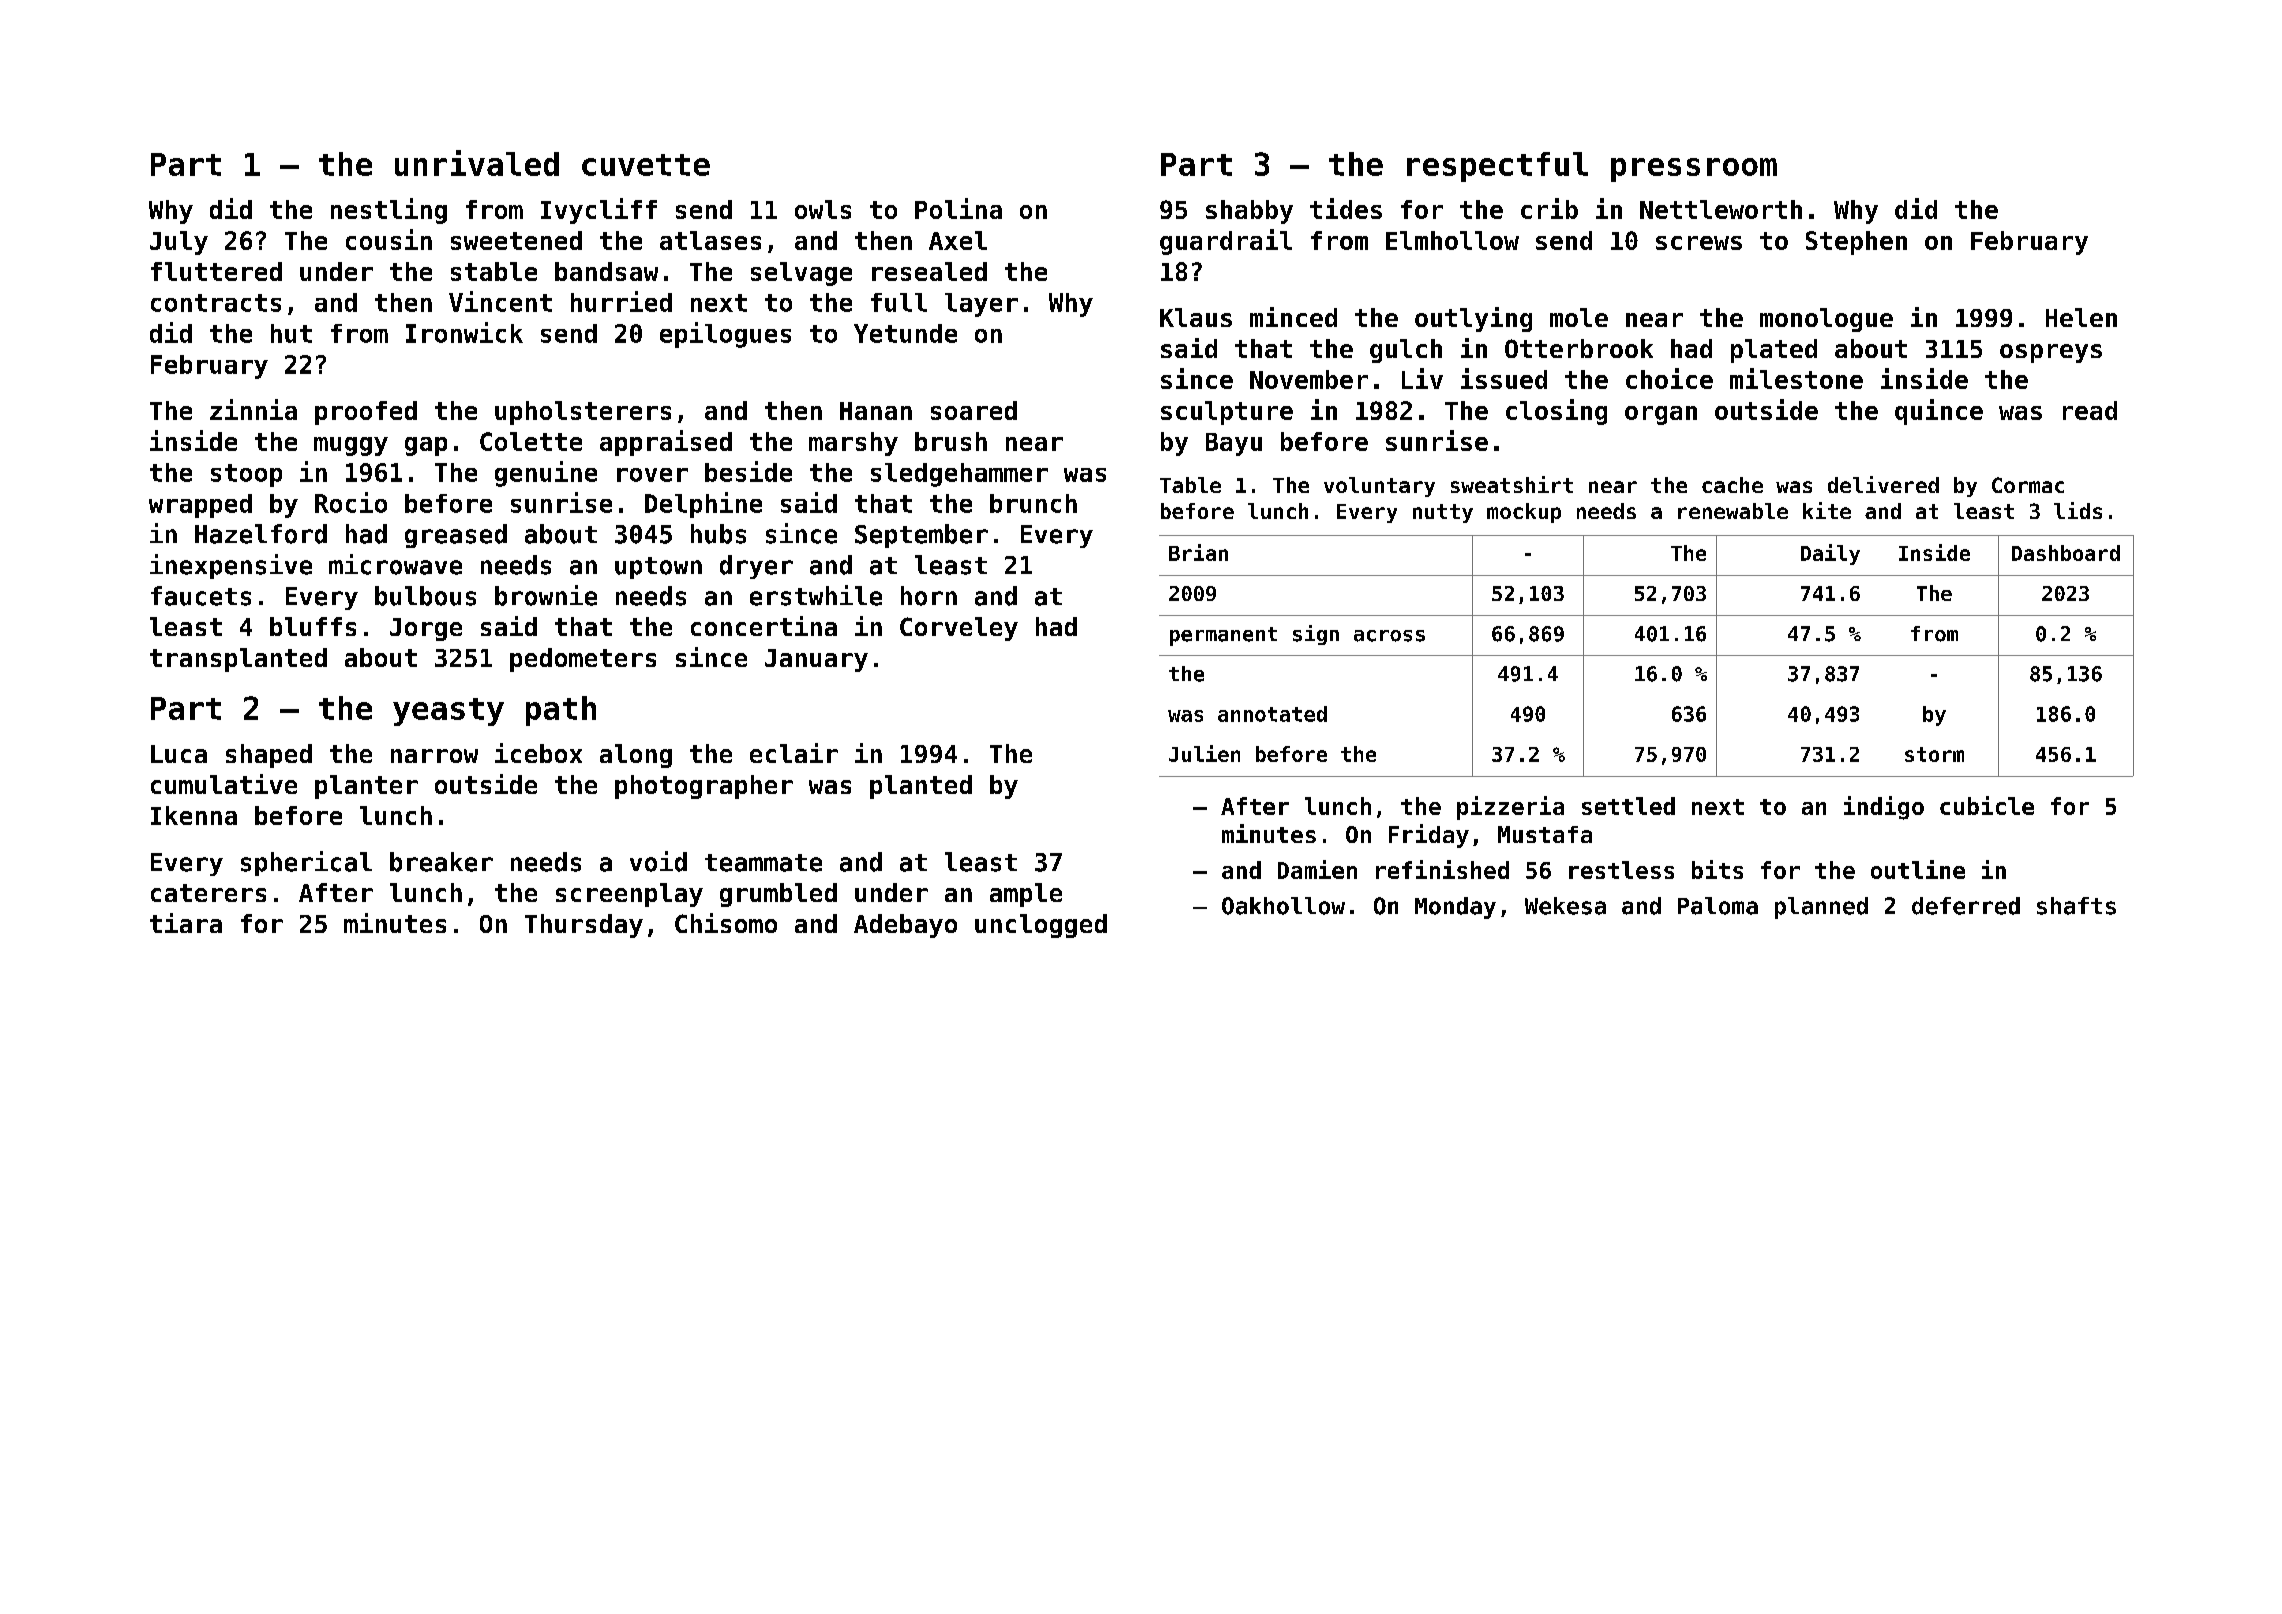  What do you see at coordinates (1309, 379) in the screenshot?
I see `November` at bounding box center [1309, 379].
